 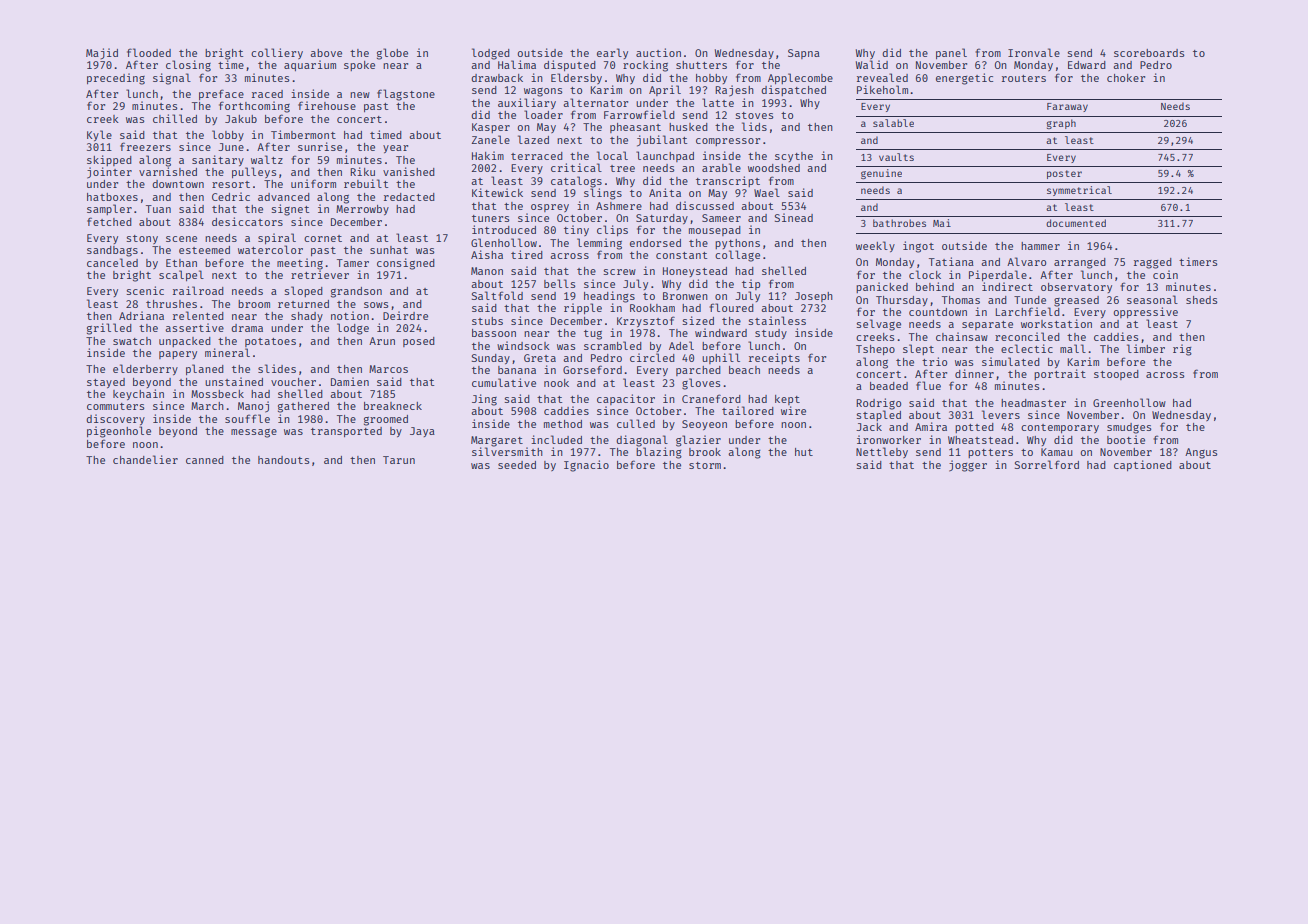 What do you see at coordinates (277, 53) in the screenshot?
I see `colliery` at bounding box center [277, 53].
